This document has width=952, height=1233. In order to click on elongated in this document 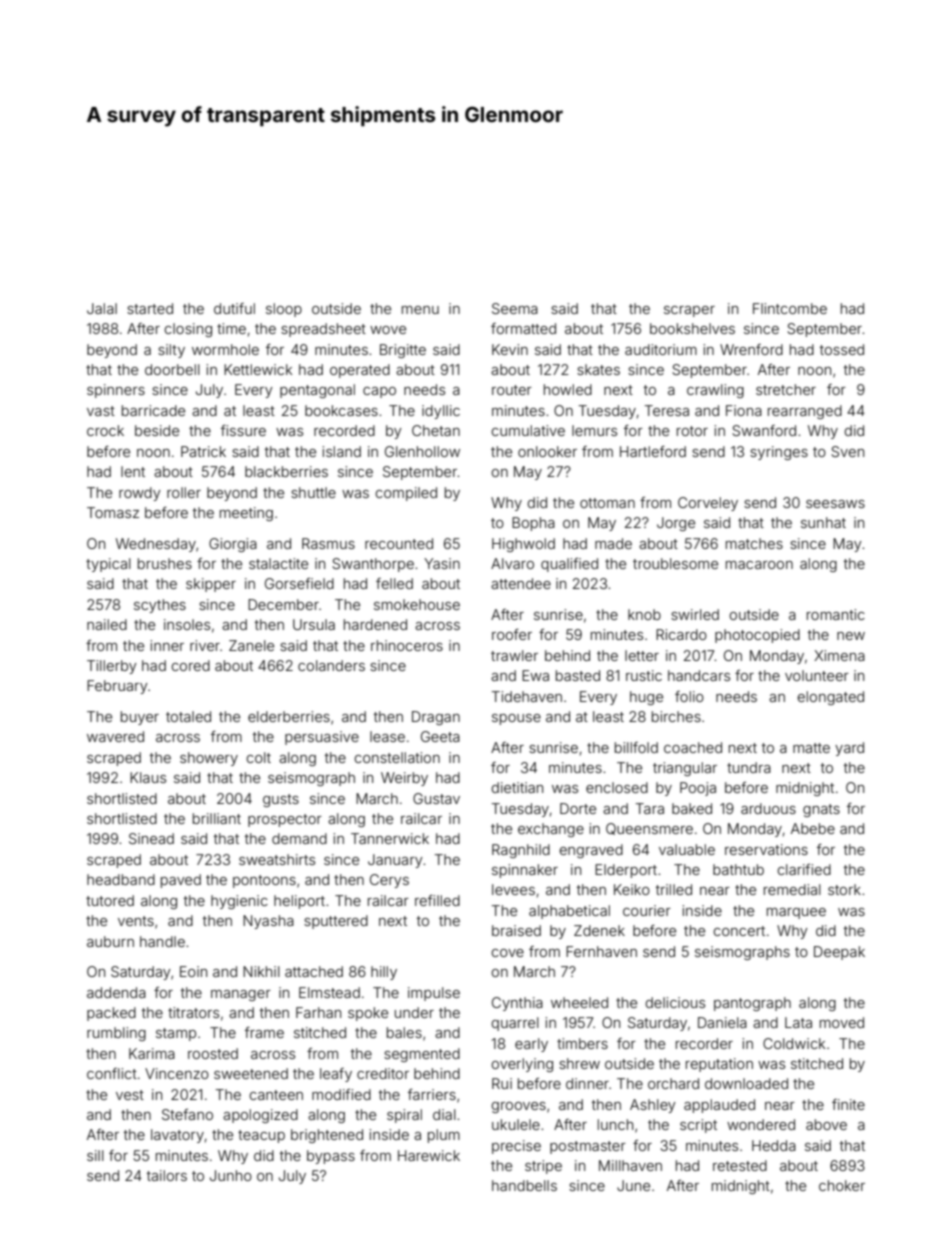, I will do `click(830, 698)`.
